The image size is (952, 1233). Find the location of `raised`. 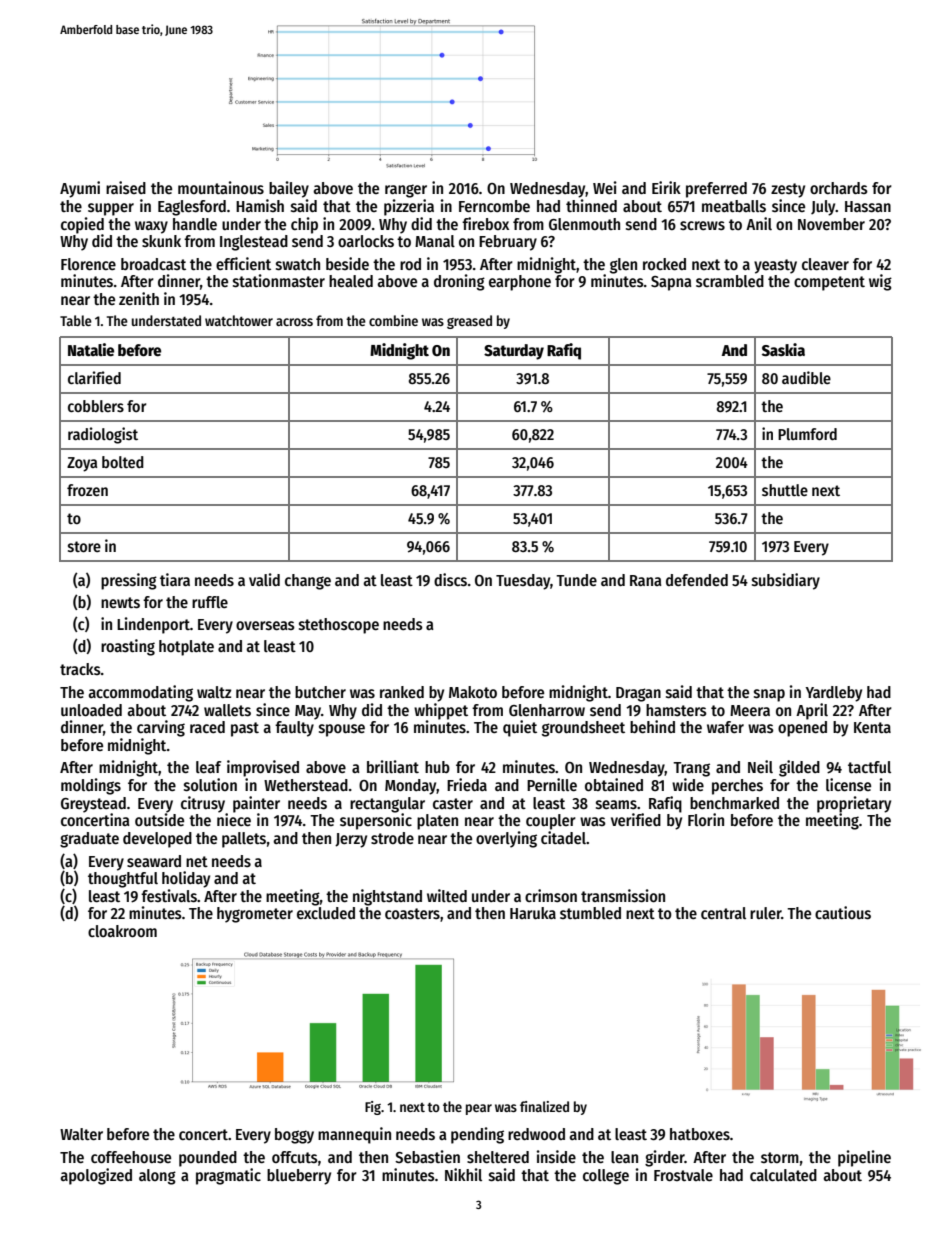

raised is located at coordinates (126, 187).
